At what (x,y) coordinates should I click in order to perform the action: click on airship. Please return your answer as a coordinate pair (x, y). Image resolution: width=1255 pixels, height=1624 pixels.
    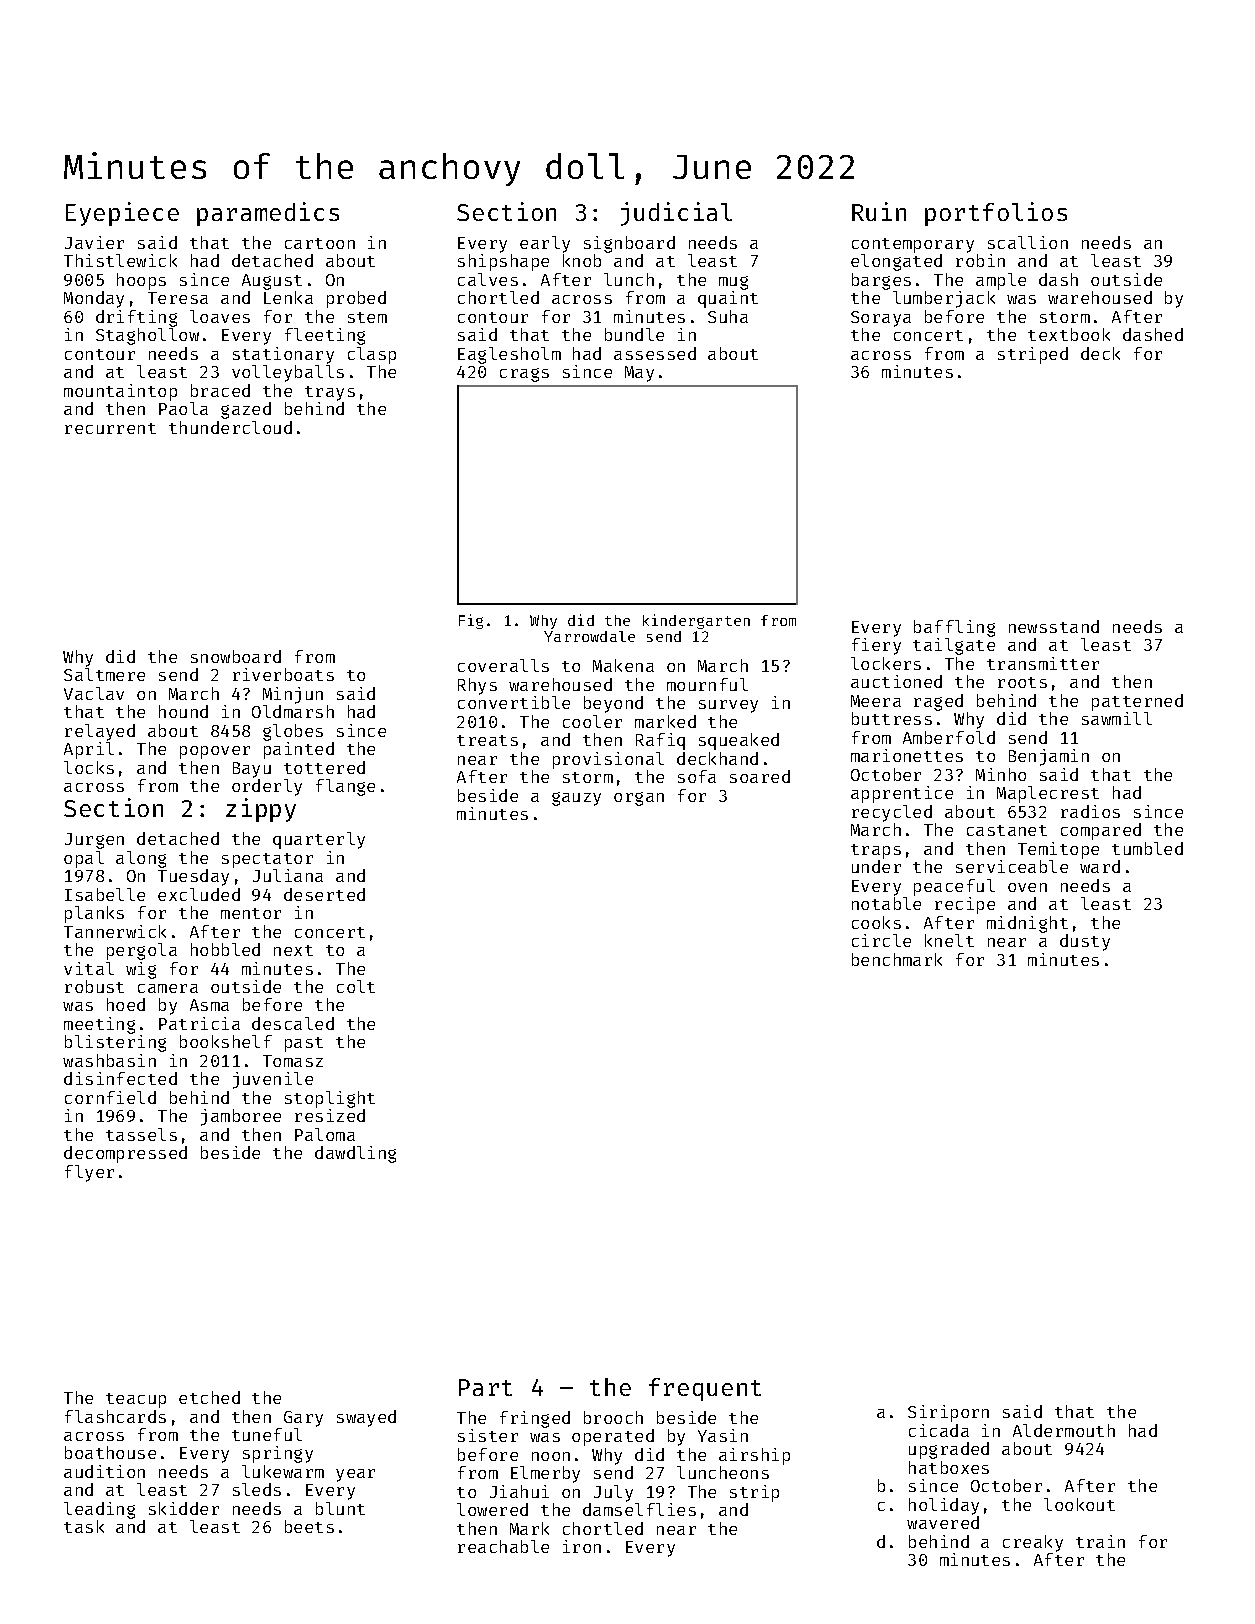
    Looking at the image, I should click on (754, 1456).
